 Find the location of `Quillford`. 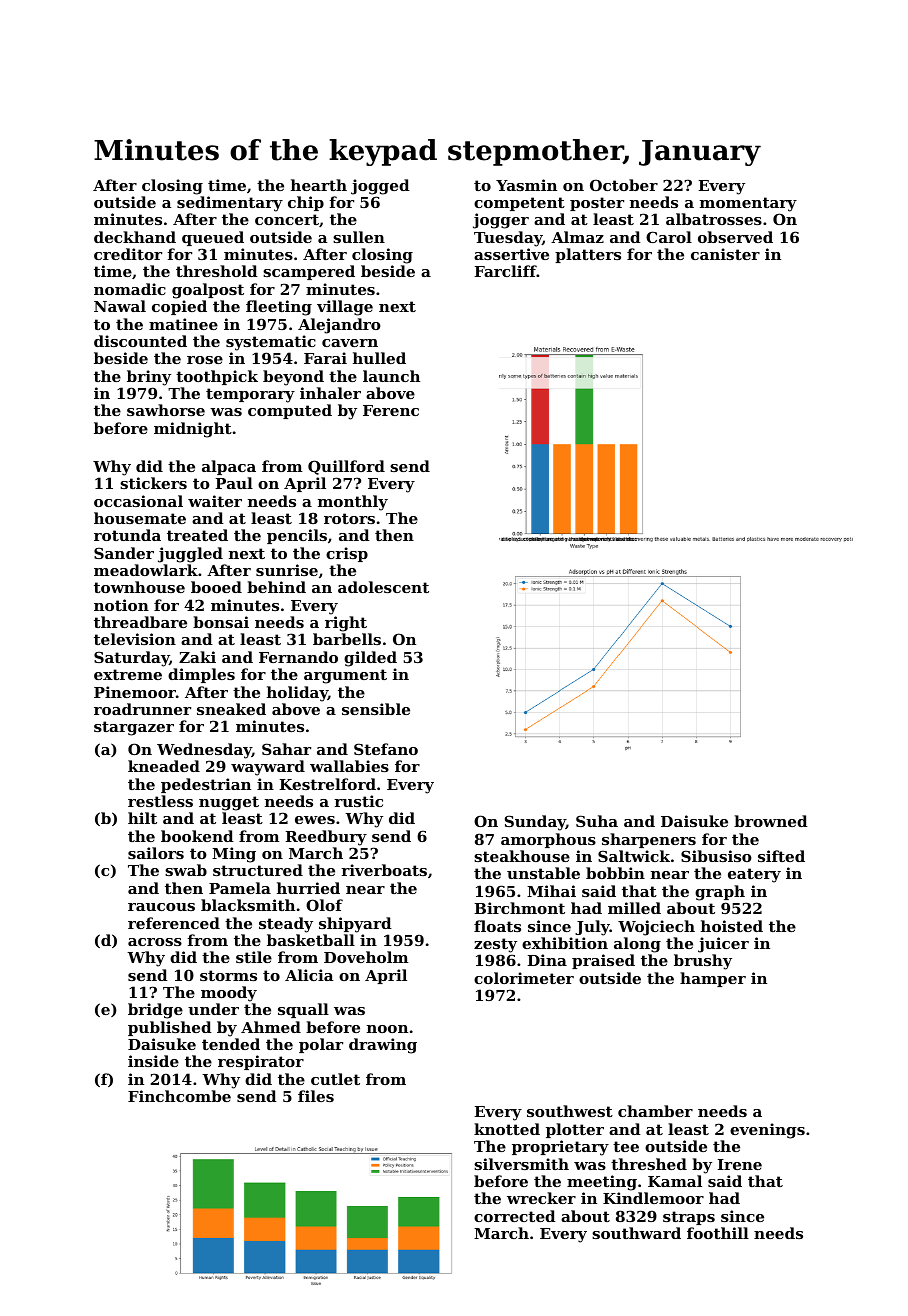

Quillford is located at coordinates (346, 467).
